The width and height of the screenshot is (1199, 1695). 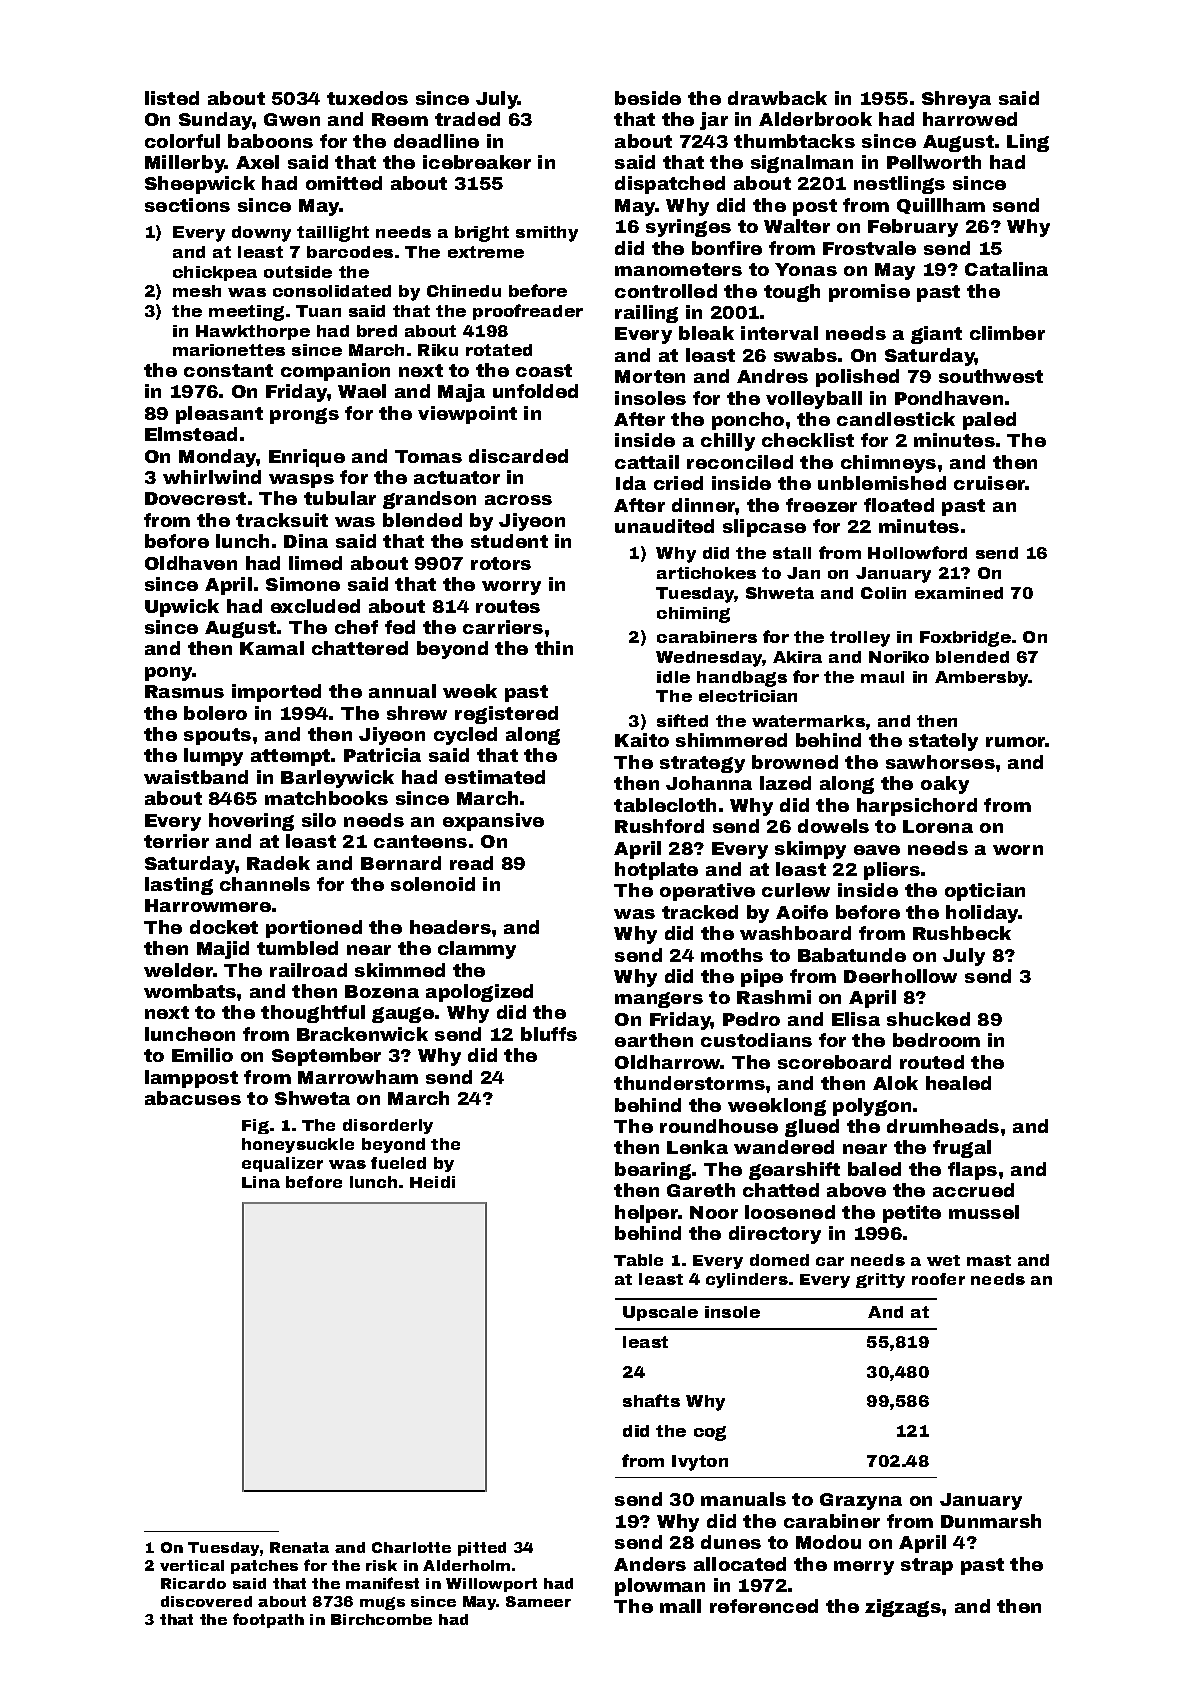 What do you see at coordinates (651, 1400) in the screenshot?
I see `shafts` at bounding box center [651, 1400].
